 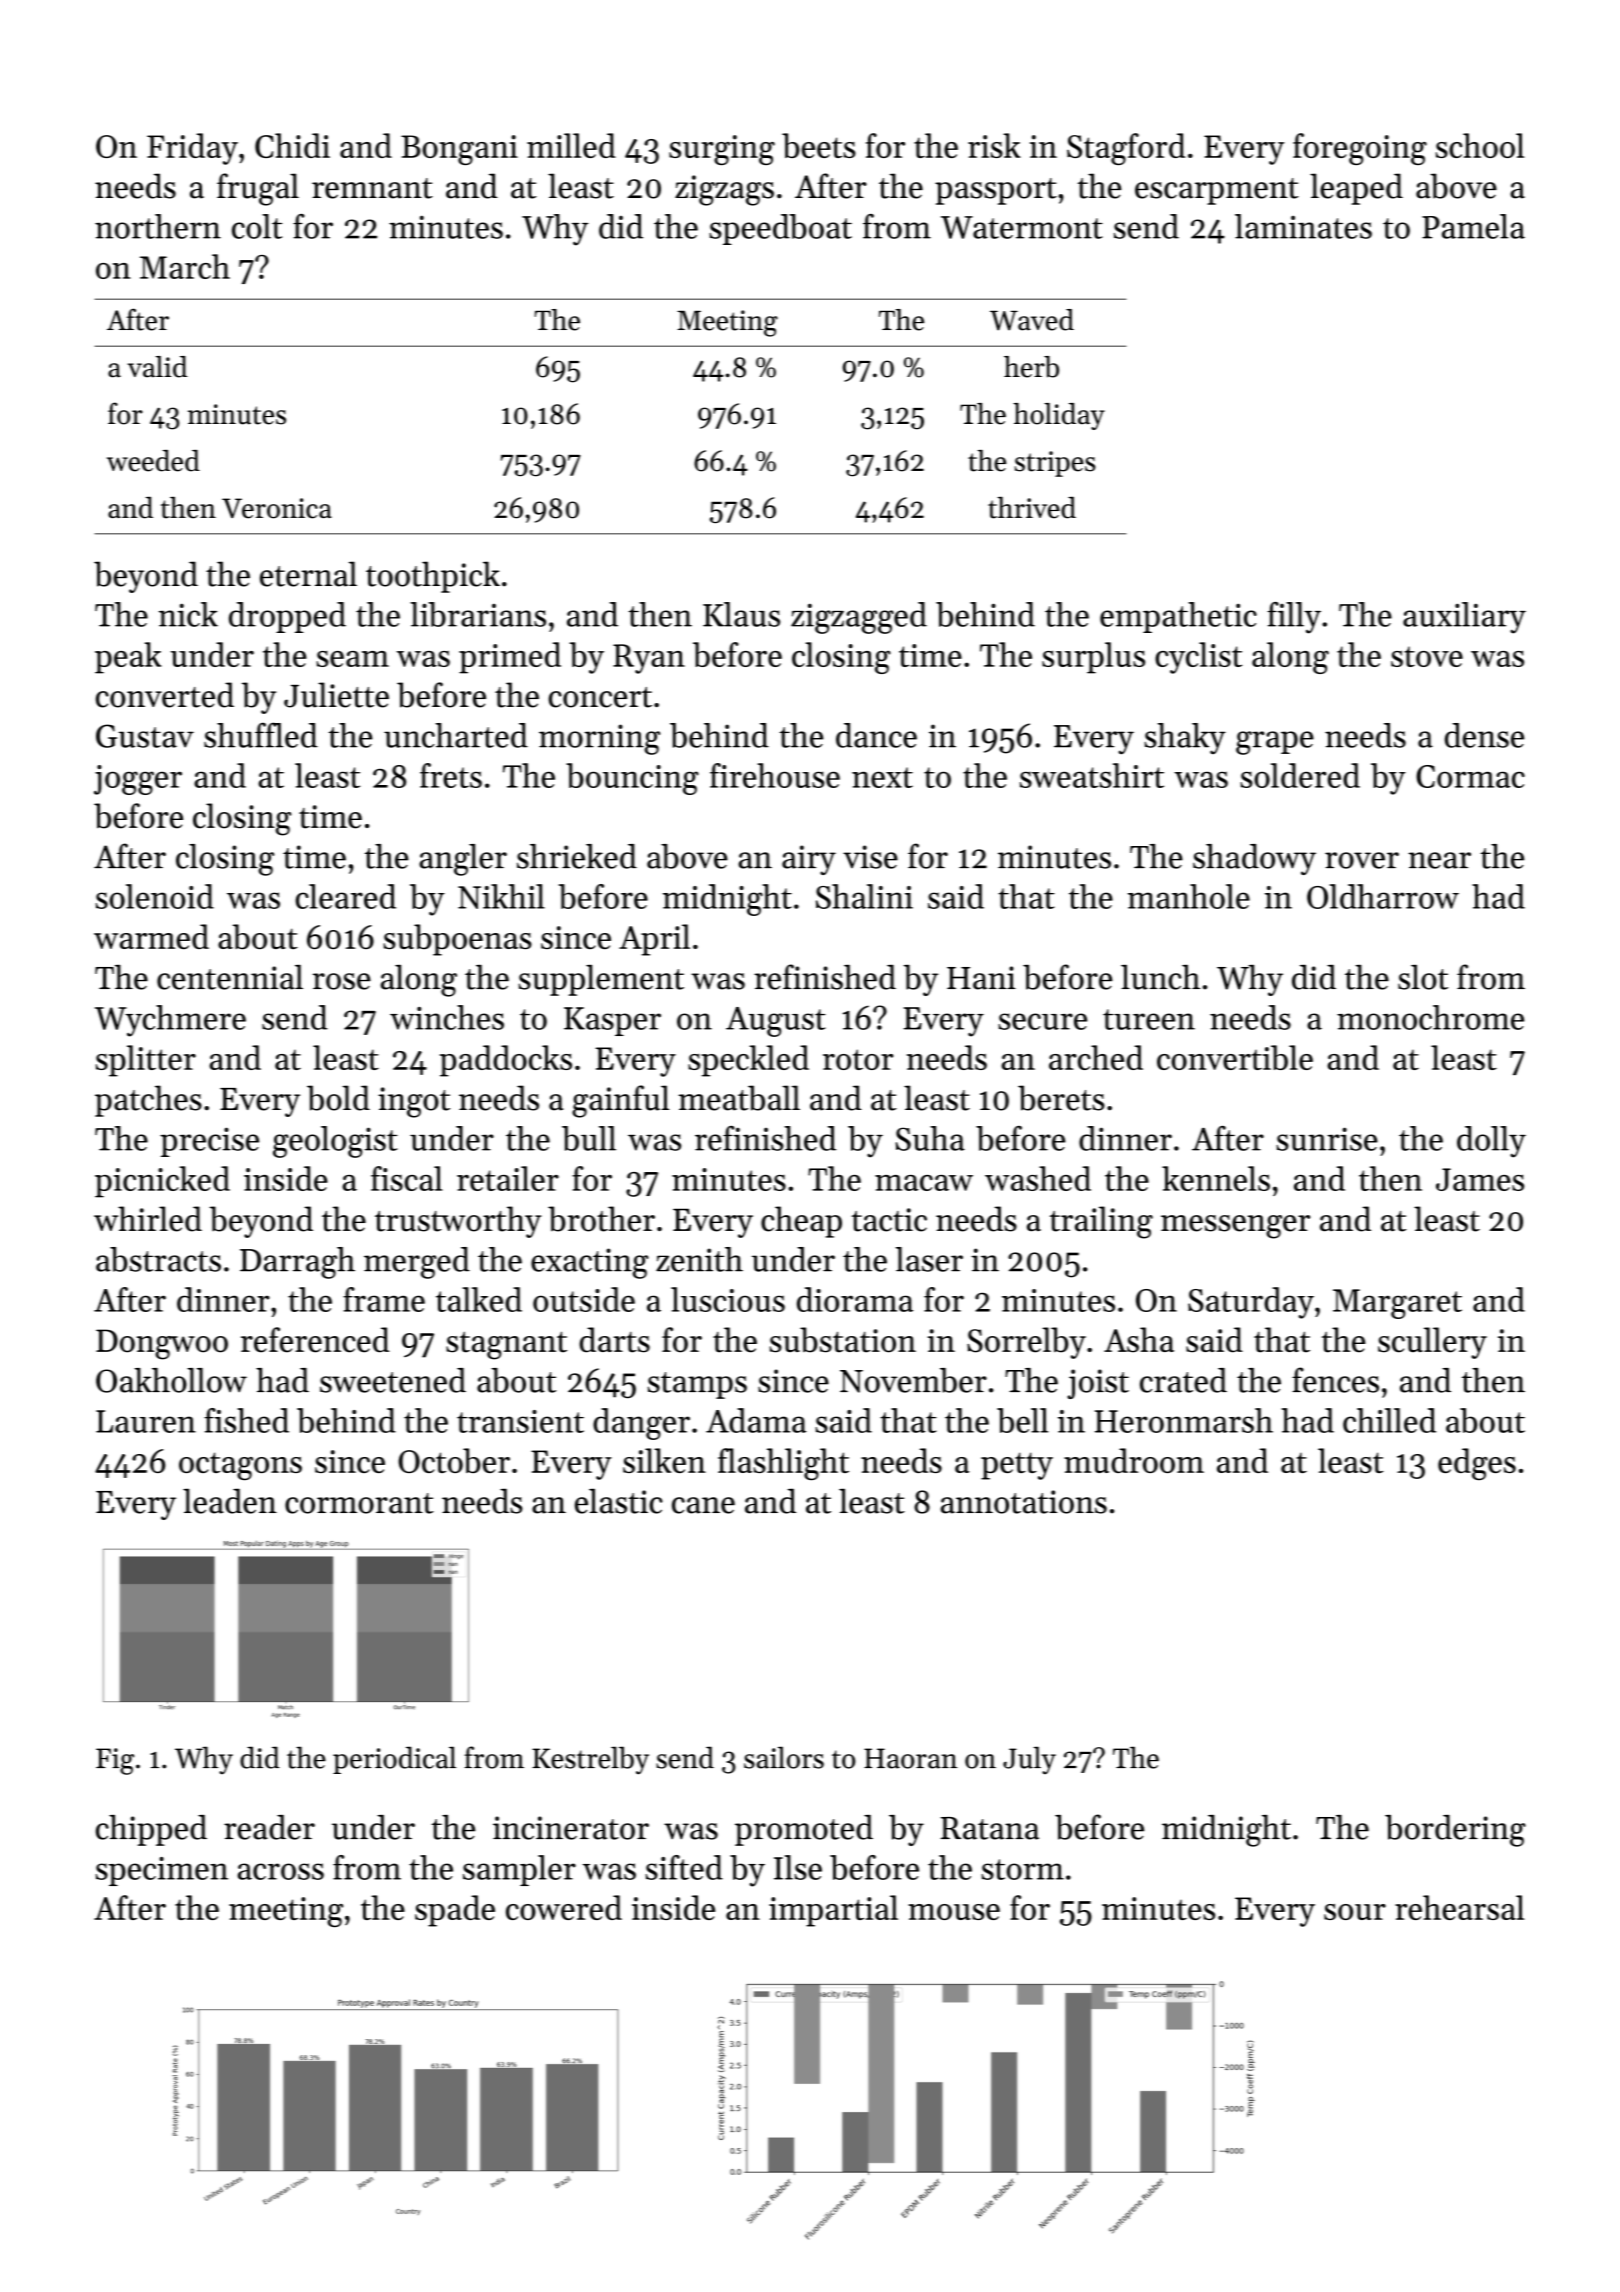 I want to click on whirled, so click(x=148, y=1219).
